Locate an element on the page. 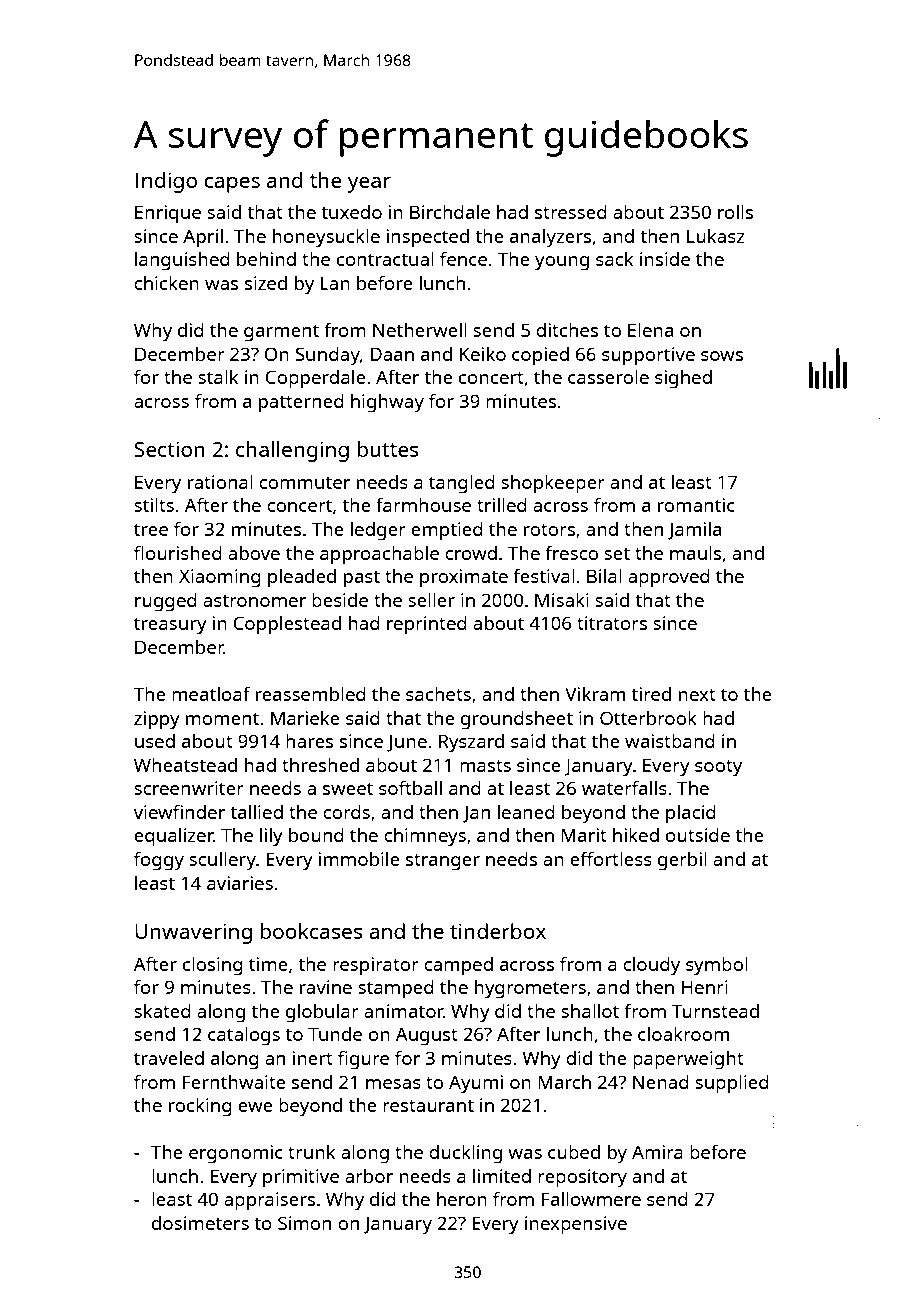 The image size is (908, 1316). rocking is located at coordinates (200, 1107).
